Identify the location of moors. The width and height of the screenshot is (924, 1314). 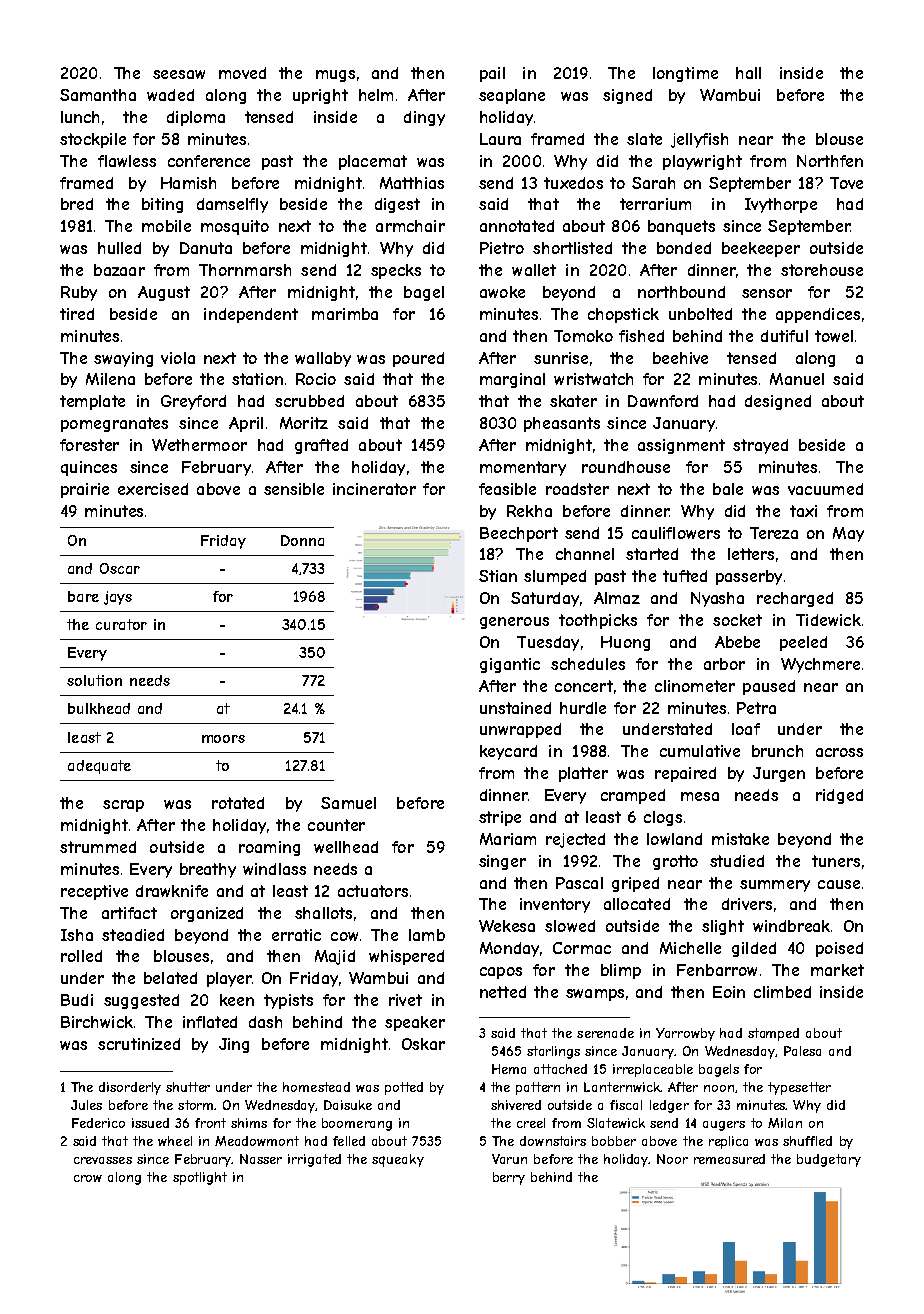
(223, 739).
